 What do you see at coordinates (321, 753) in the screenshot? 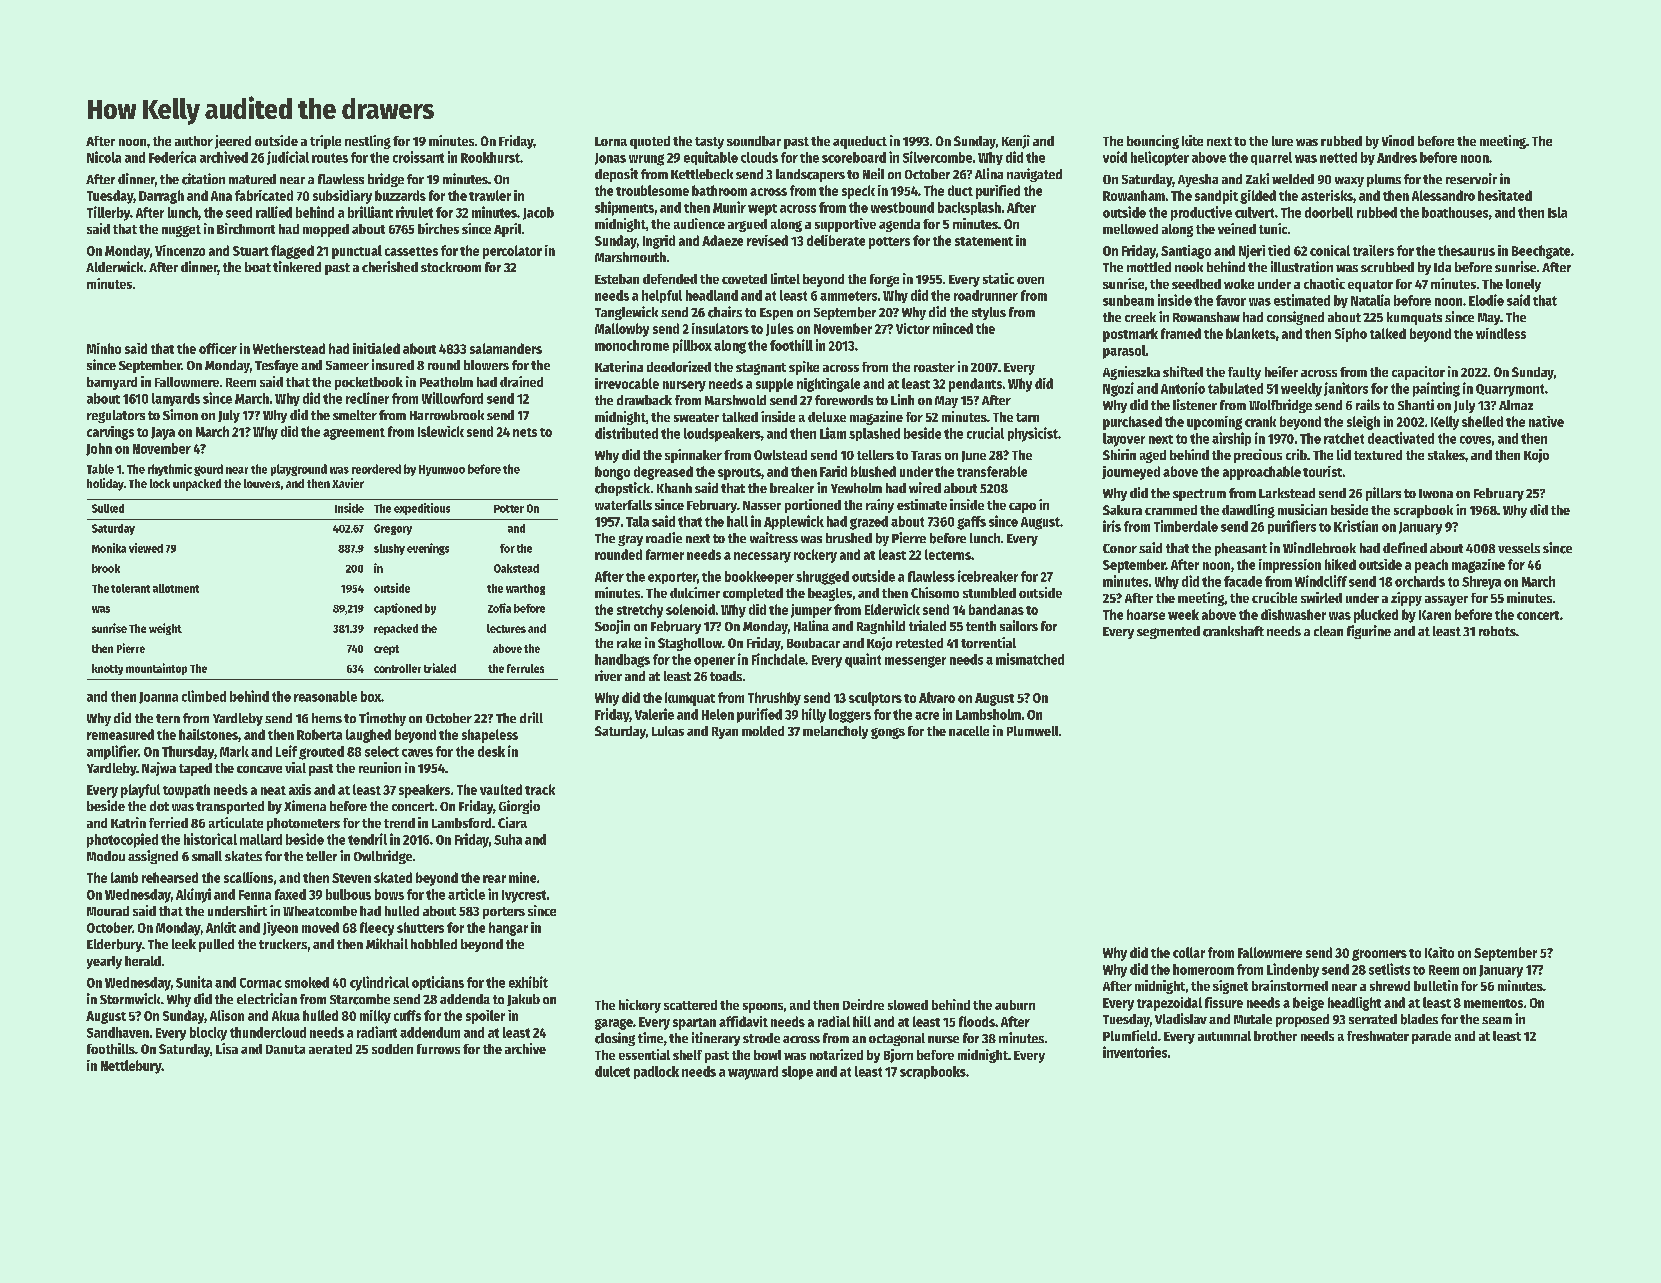
I see `grouted` at bounding box center [321, 753].
